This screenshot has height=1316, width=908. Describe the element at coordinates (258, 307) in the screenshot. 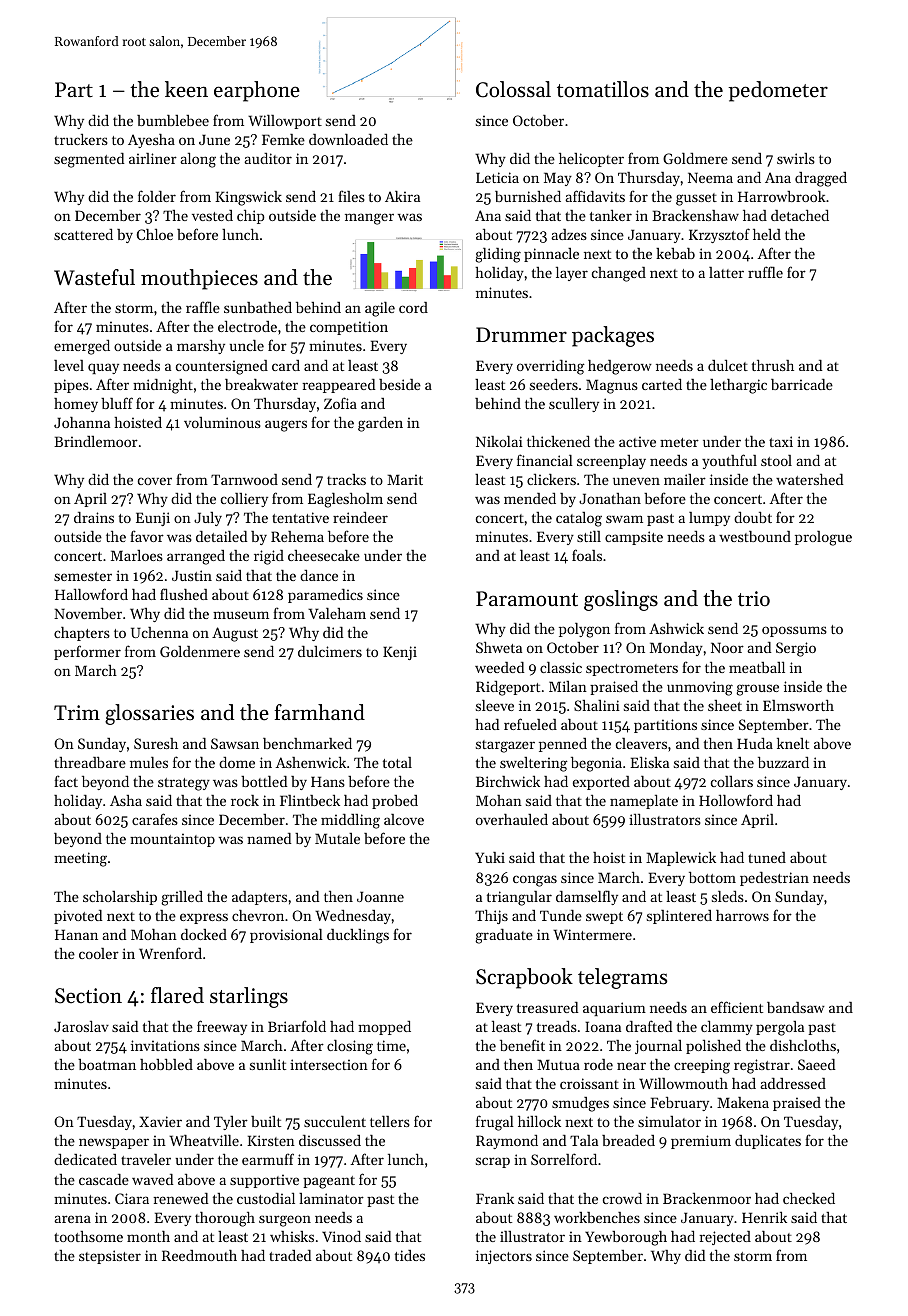

I see `sunbathed` at that location.
